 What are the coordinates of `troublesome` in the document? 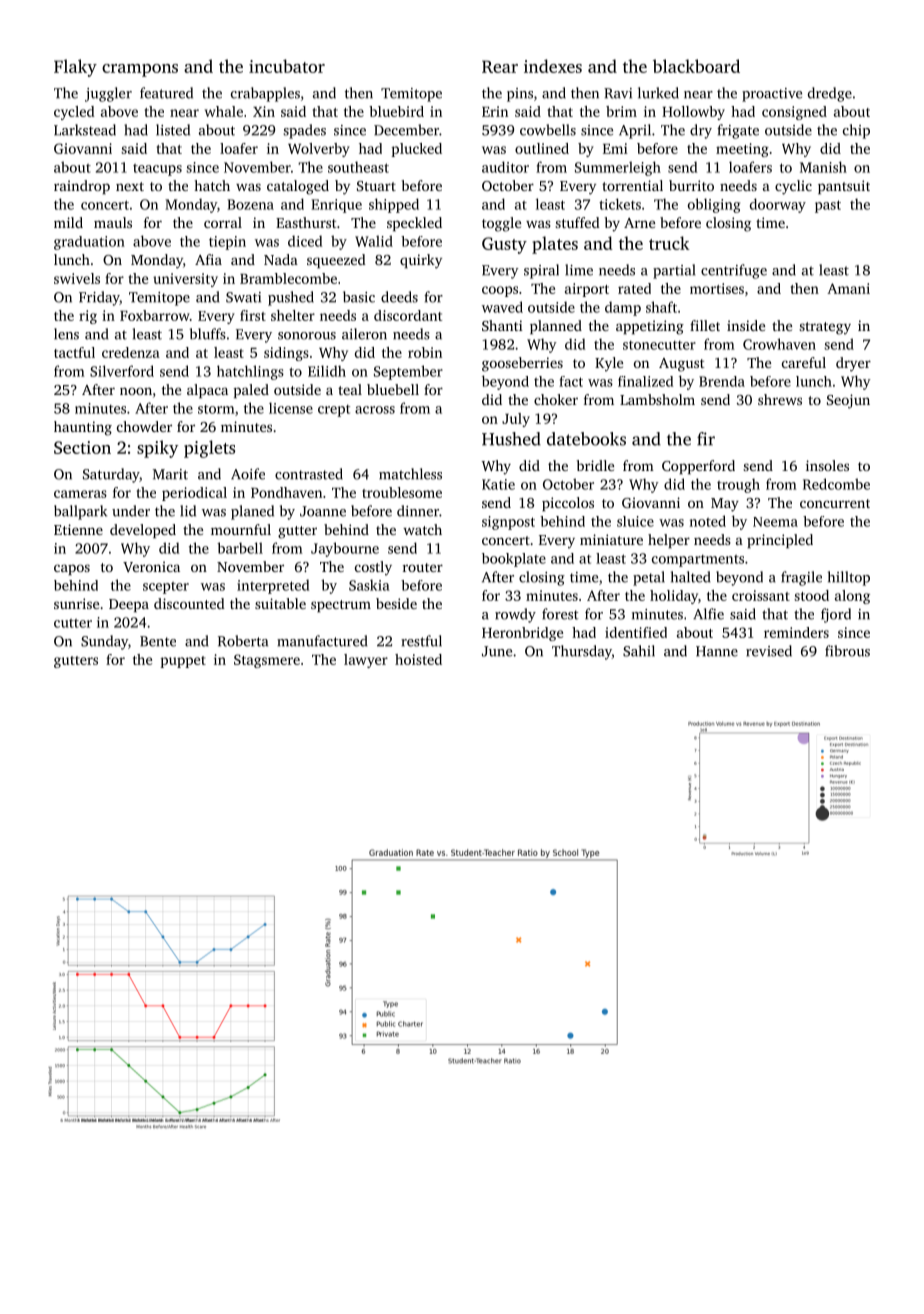 It's located at (402, 492).
